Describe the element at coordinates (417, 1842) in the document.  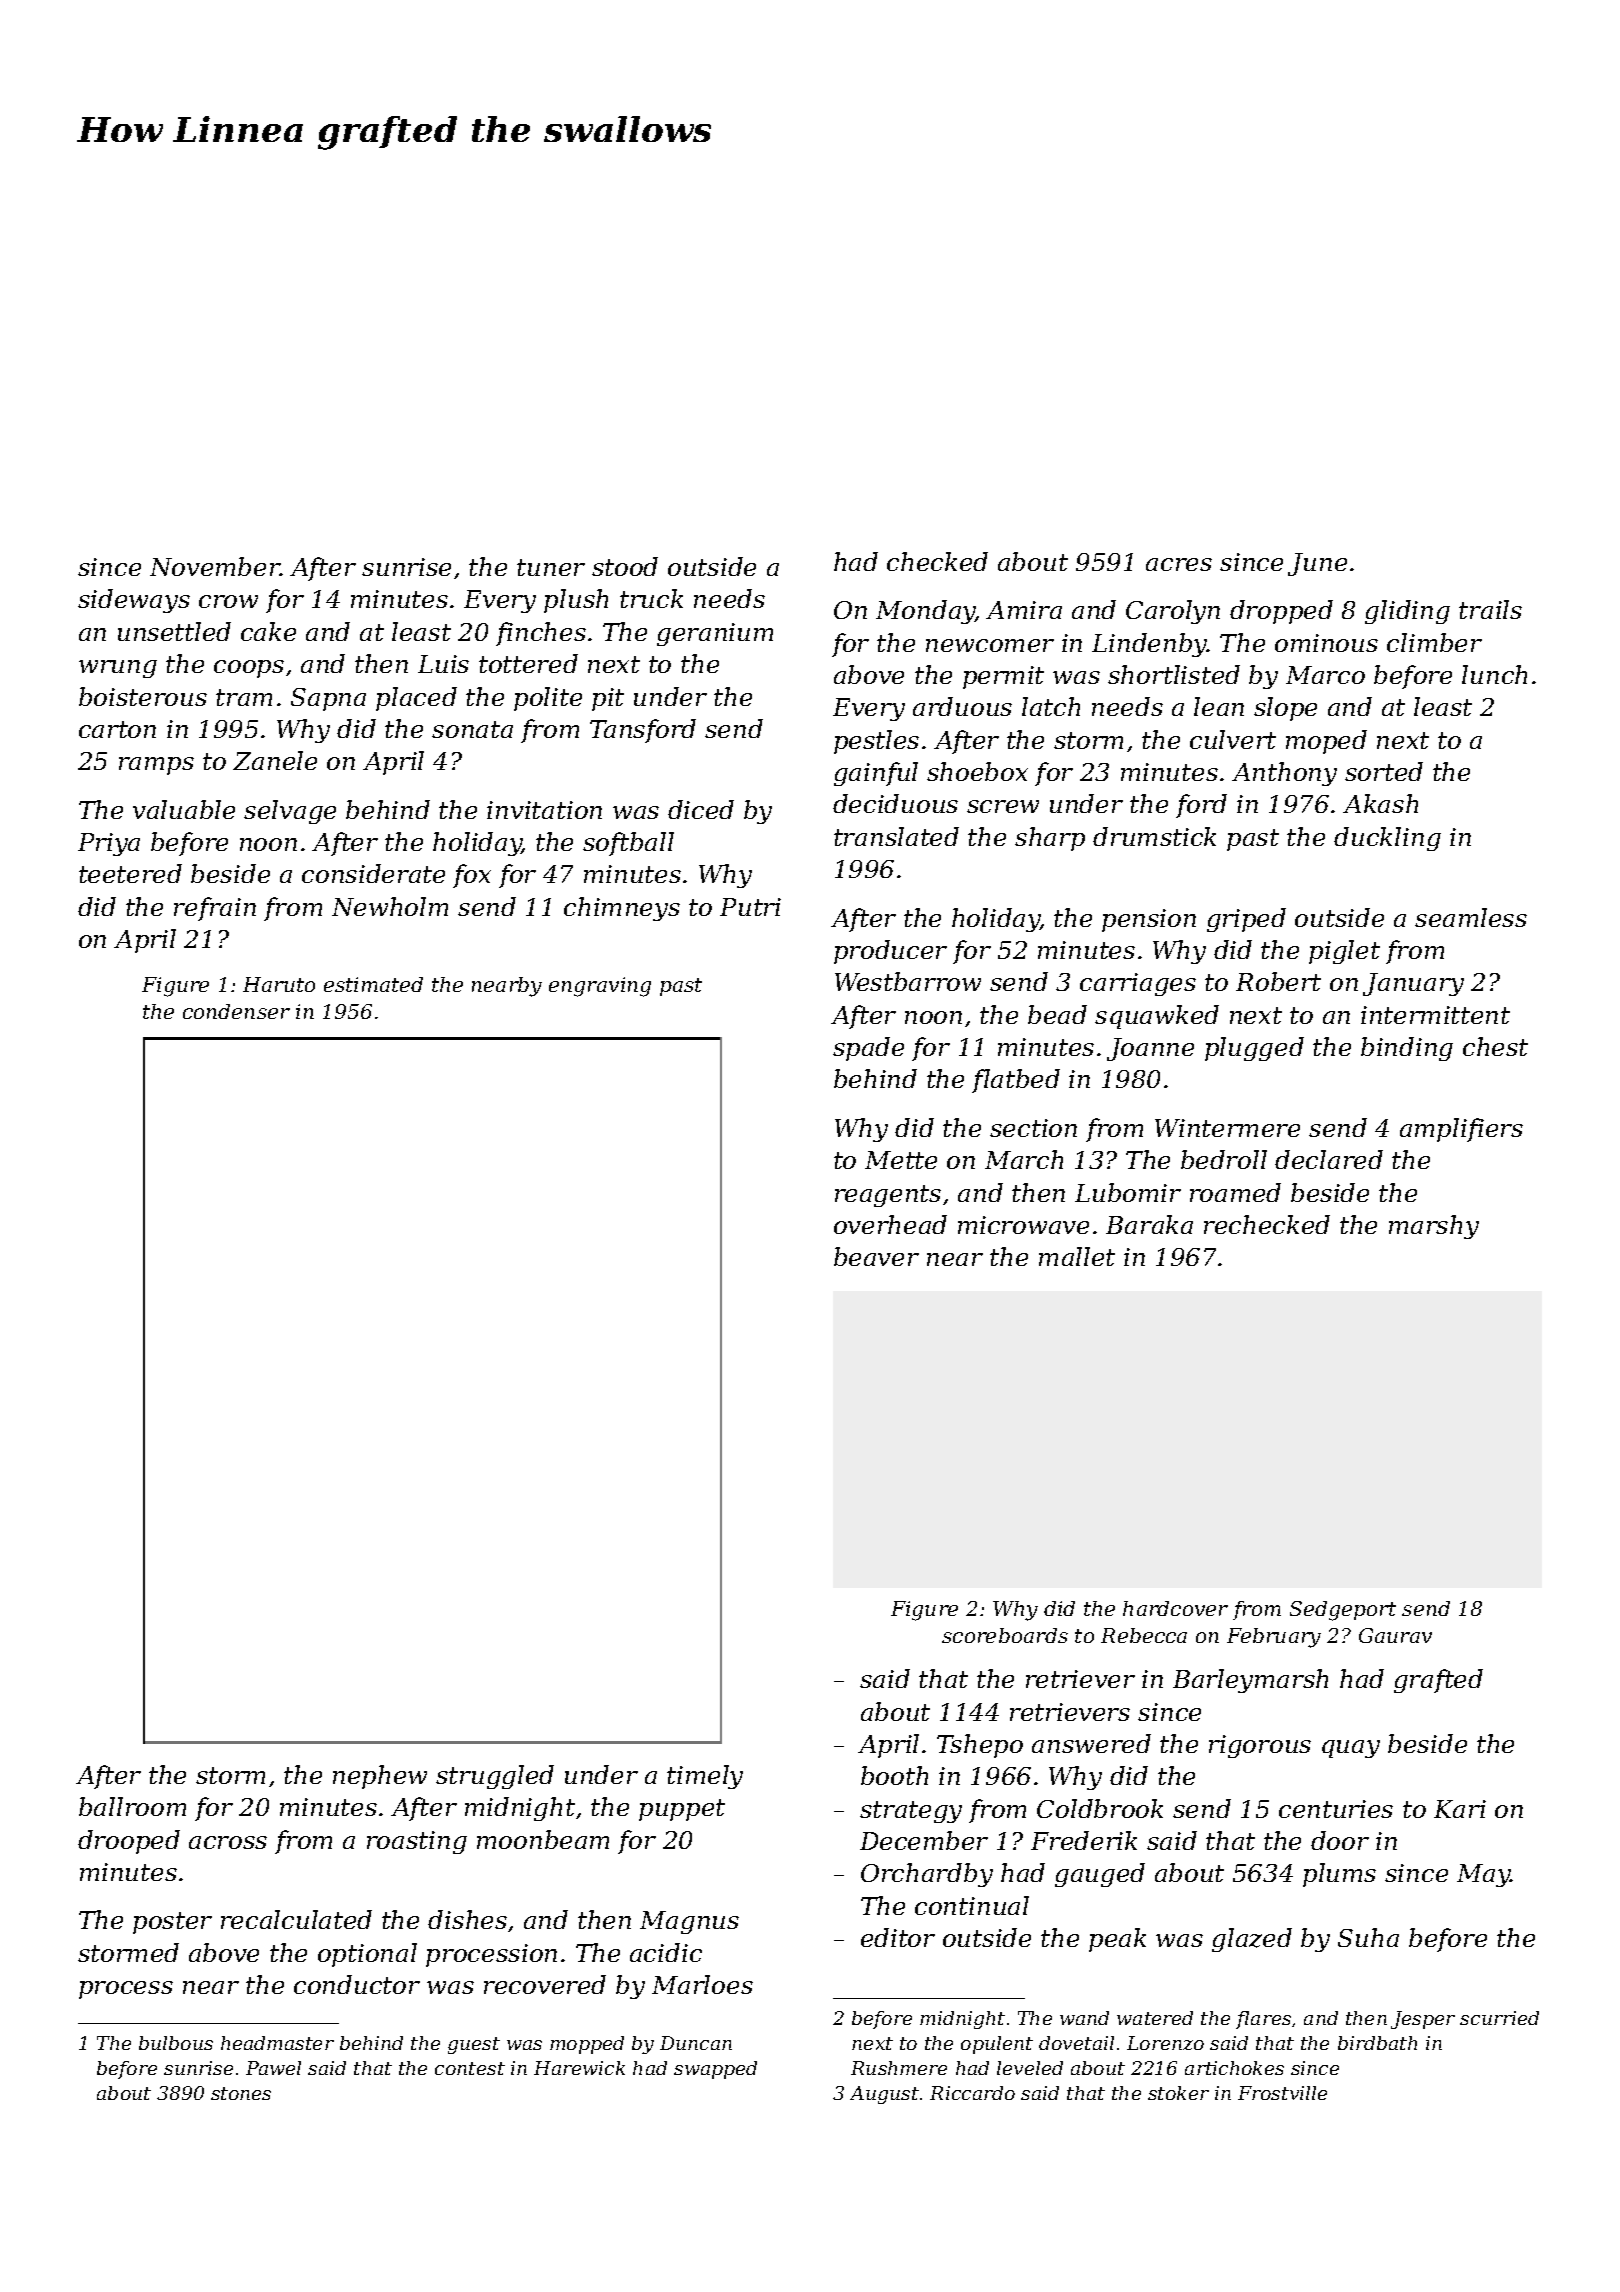
I see `roasting` at that location.
